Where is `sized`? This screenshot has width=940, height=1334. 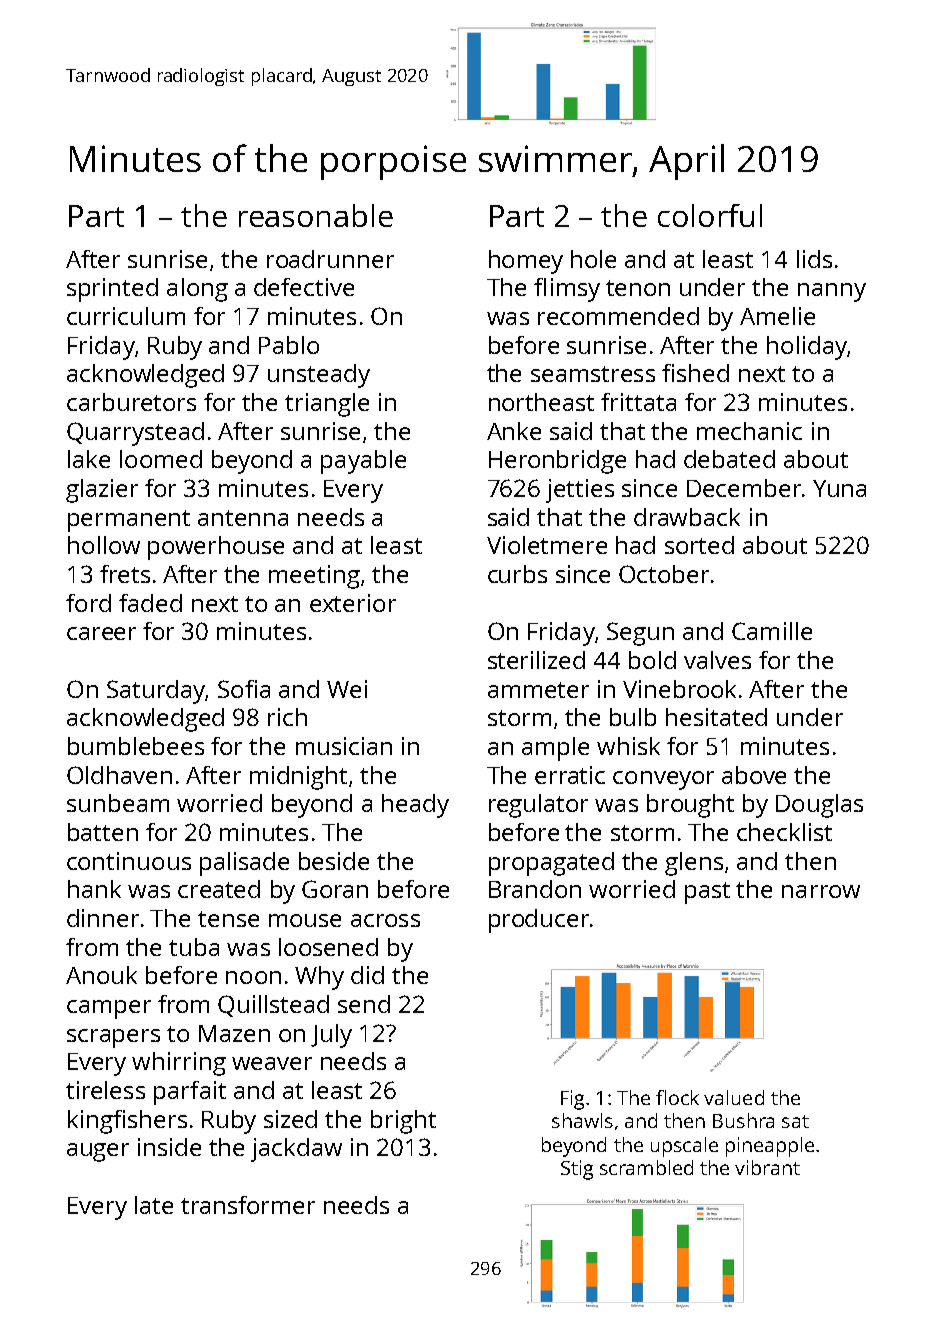 sized is located at coordinates (290, 1119).
